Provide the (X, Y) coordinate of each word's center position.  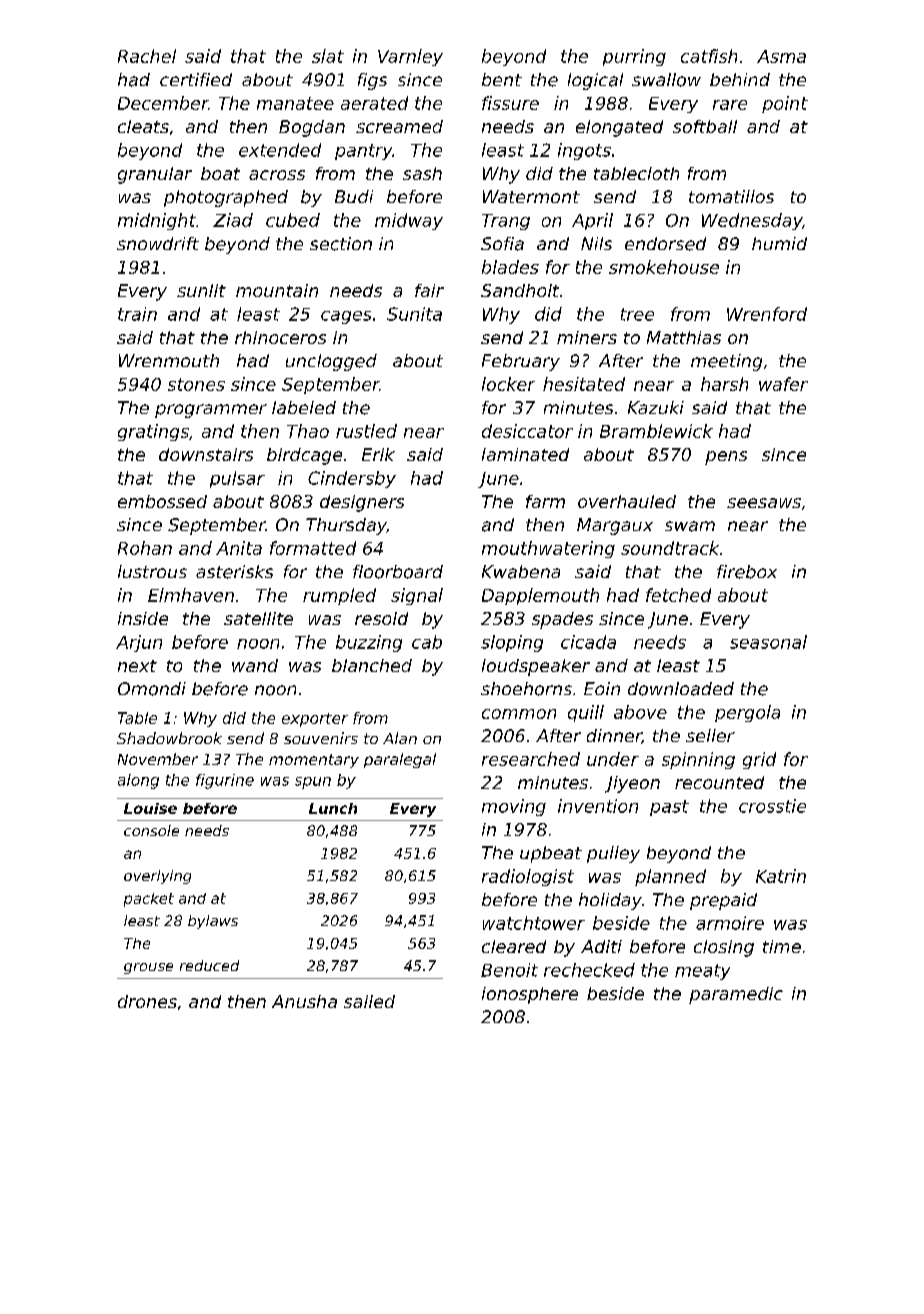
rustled (366, 431)
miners (587, 337)
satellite (258, 618)
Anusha (304, 1001)
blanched (372, 665)
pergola (747, 713)
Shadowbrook (169, 738)
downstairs (206, 454)
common (519, 714)
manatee (295, 103)
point (785, 104)
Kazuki (656, 407)
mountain (277, 290)
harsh (724, 384)
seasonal (768, 642)
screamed (399, 126)
